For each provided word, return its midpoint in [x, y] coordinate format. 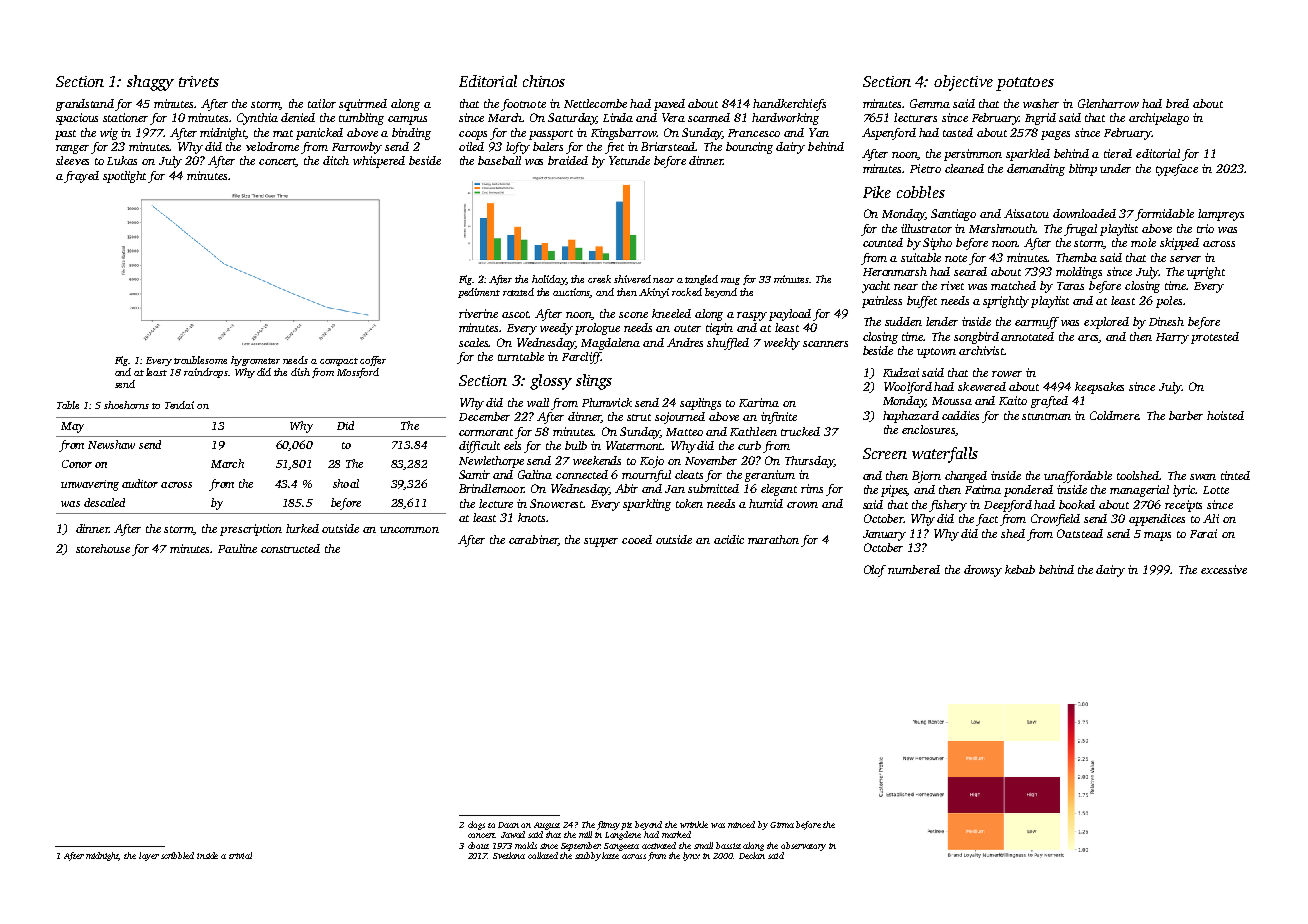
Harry [1172, 338]
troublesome [200, 360]
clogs [476, 825]
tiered [1118, 153]
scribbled [177, 855]
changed [966, 477]
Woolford [908, 388]
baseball [499, 160]
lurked [302, 528]
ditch [336, 160]
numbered [914, 569]
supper [601, 542]
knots [531, 517]
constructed [290, 548]
